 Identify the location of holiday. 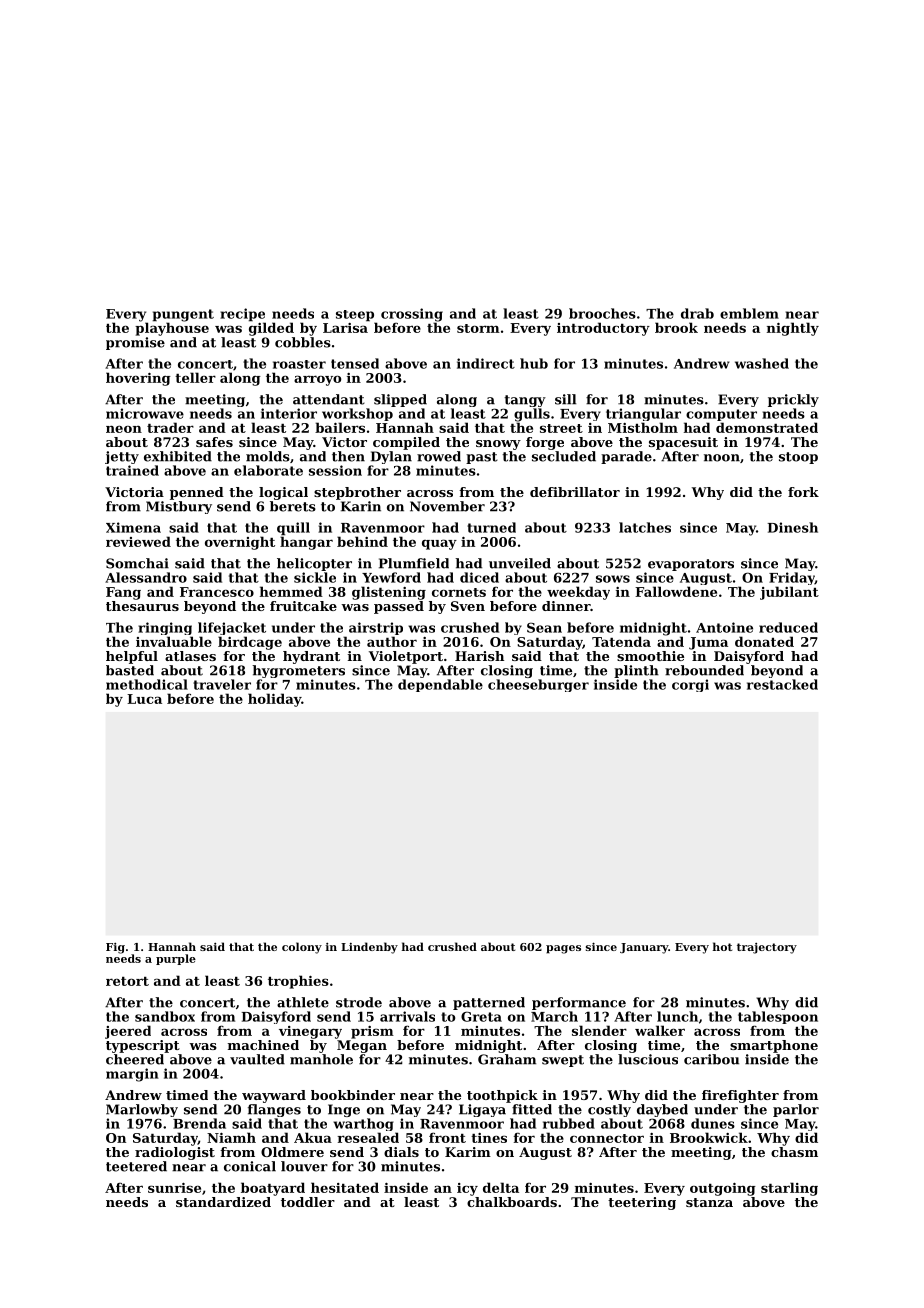
(274, 700).
